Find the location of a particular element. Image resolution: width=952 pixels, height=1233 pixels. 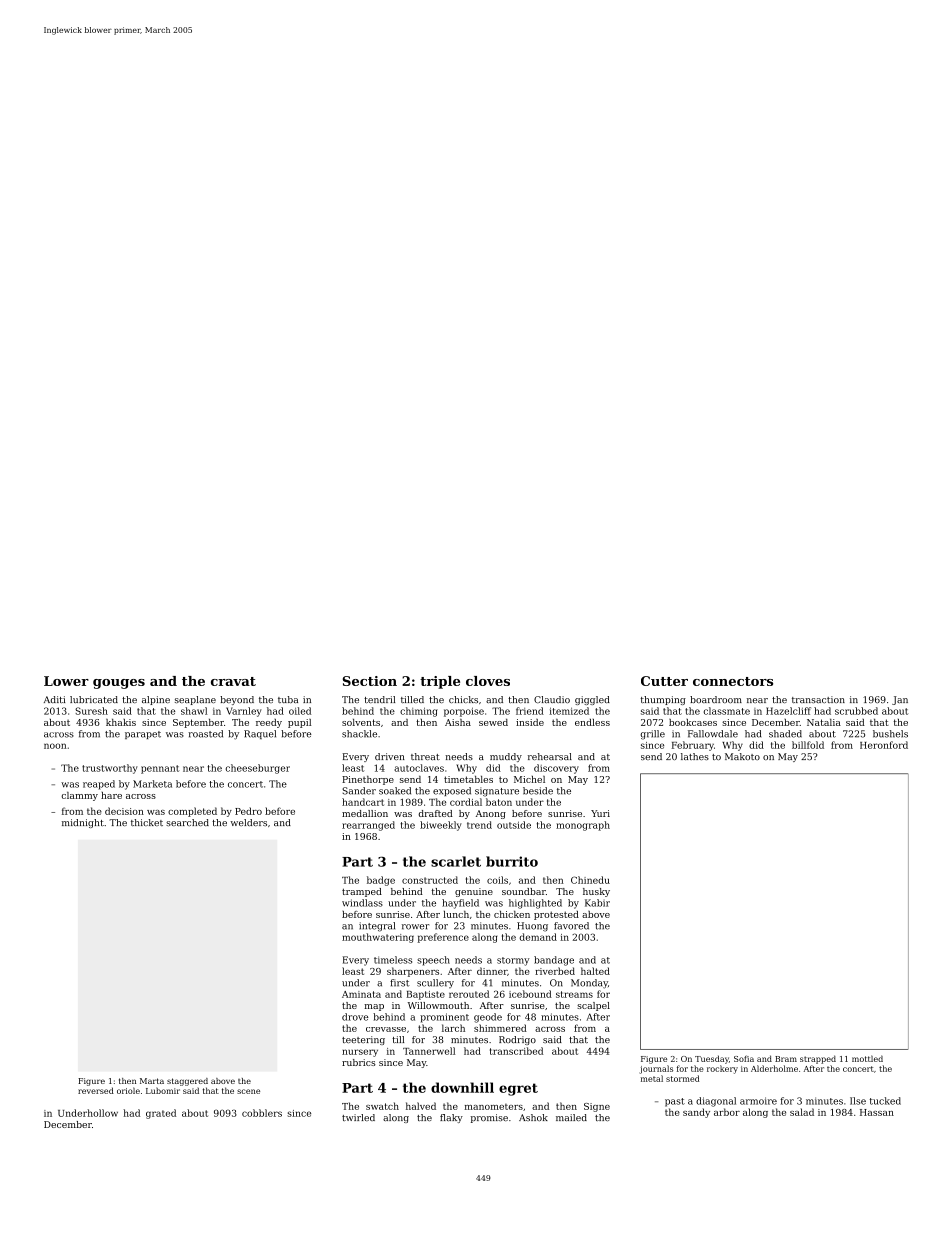

Aminata is located at coordinates (361, 994).
